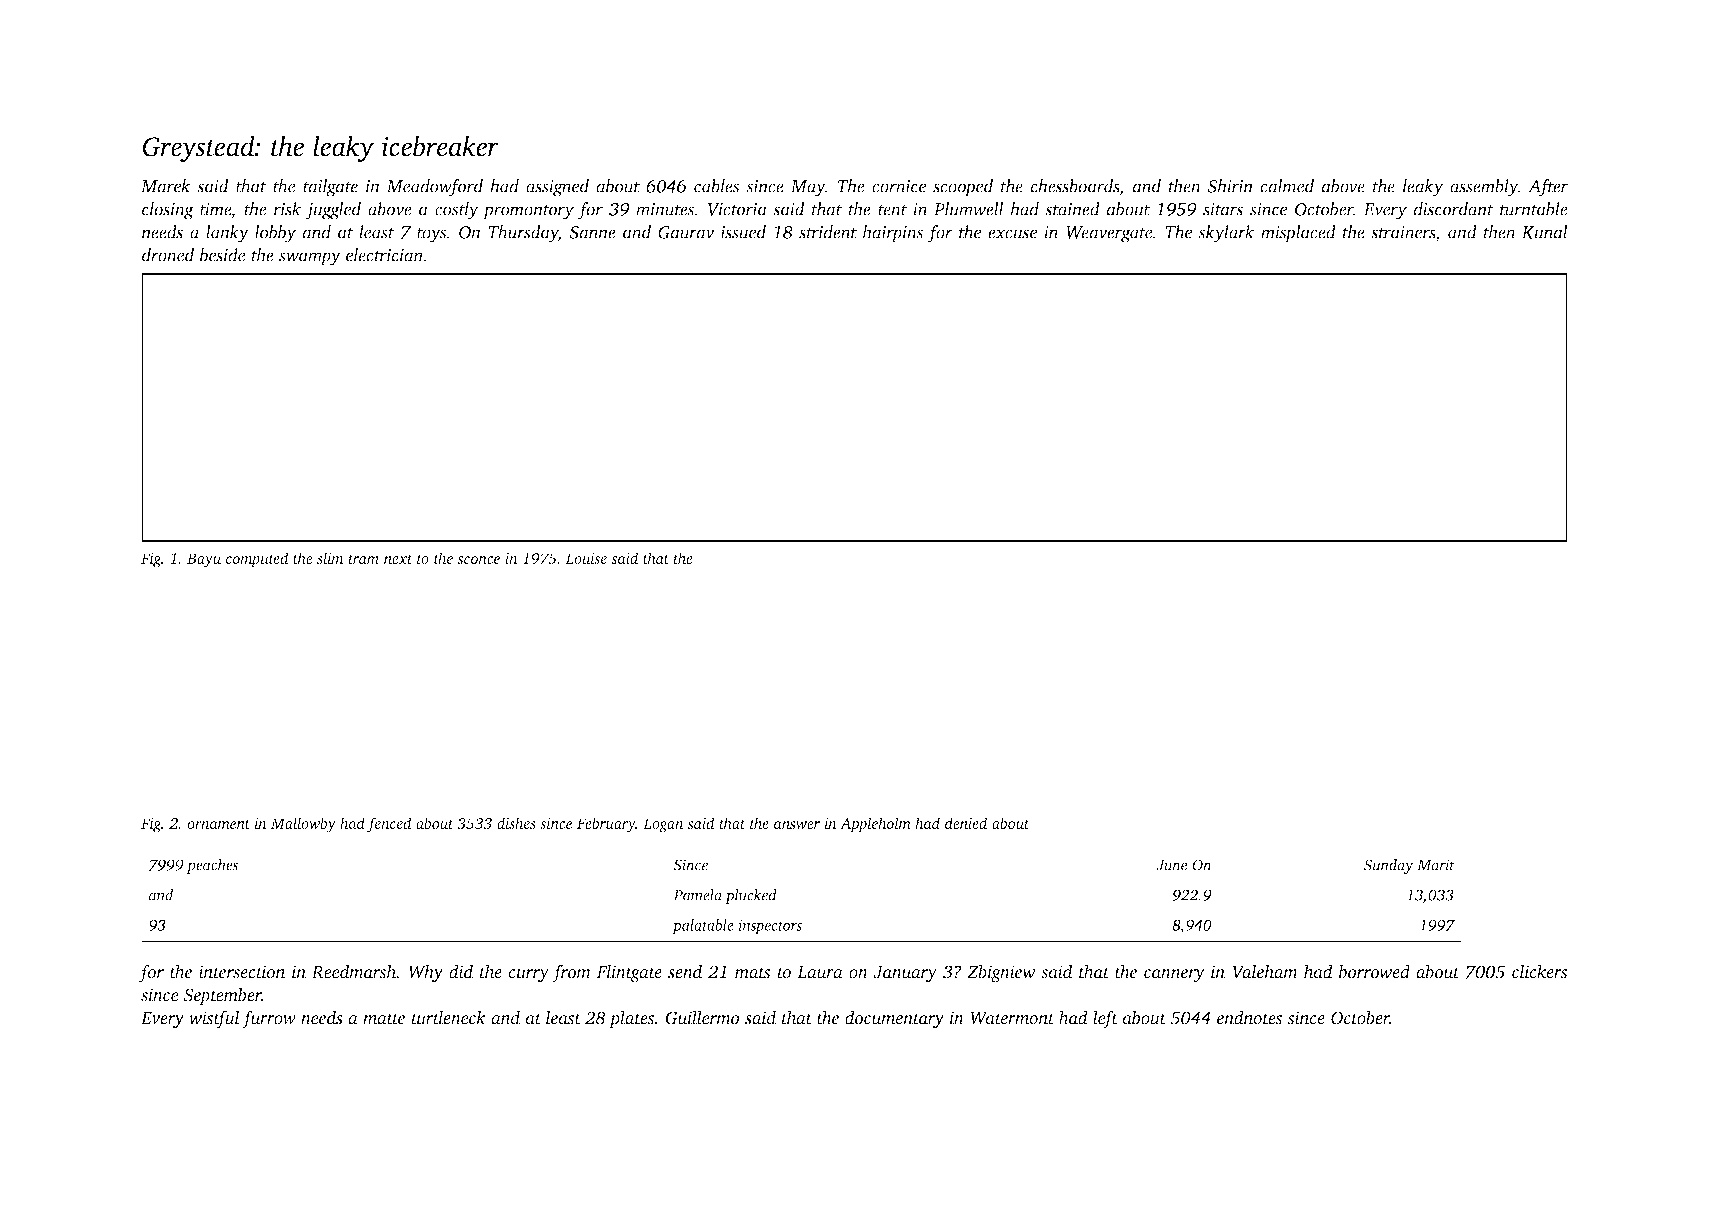 The width and height of the screenshot is (1709, 1208). What do you see at coordinates (966, 823) in the screenshot?
I see `denied` at bounding box center [966, 823].
